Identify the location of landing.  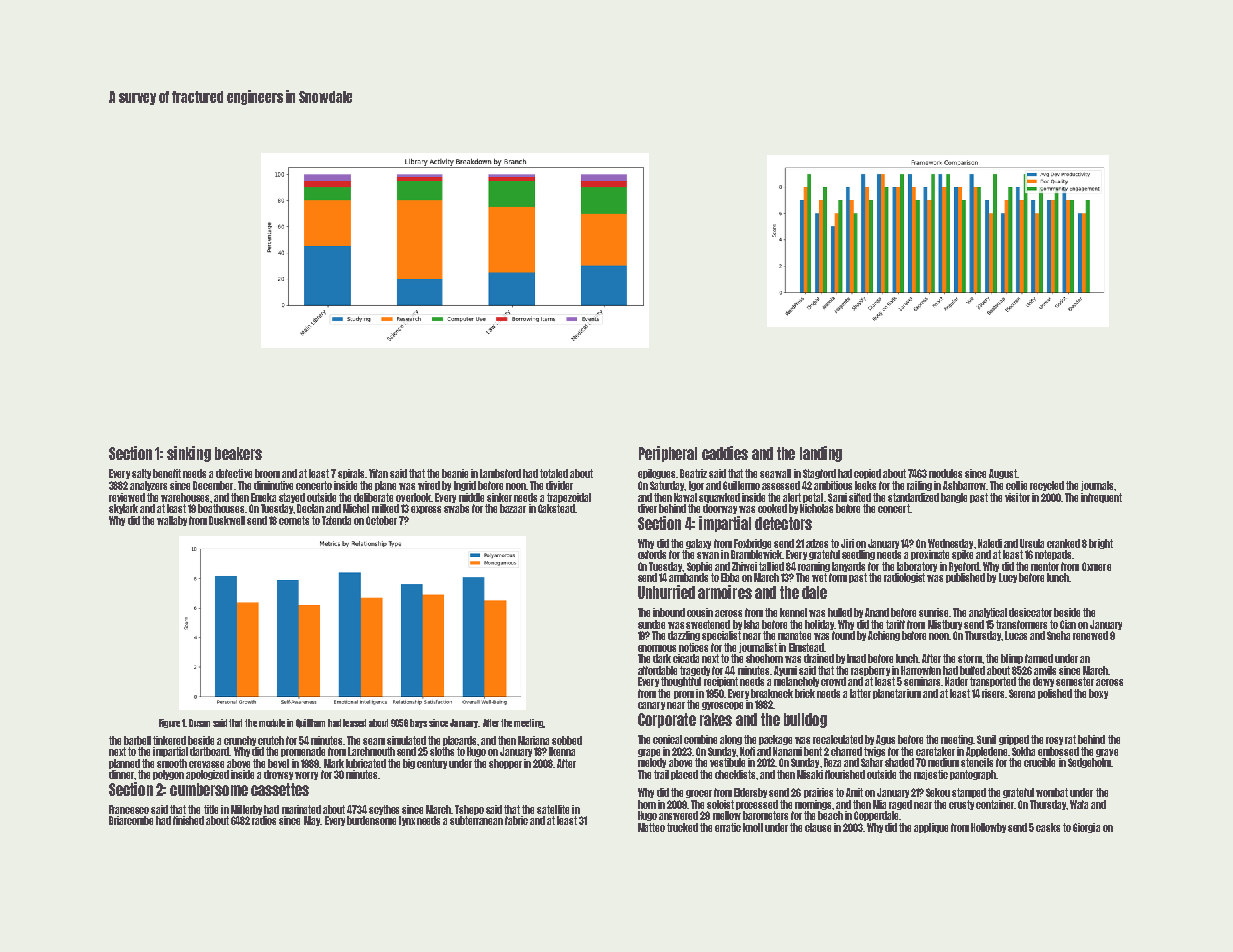
(821, 454).
